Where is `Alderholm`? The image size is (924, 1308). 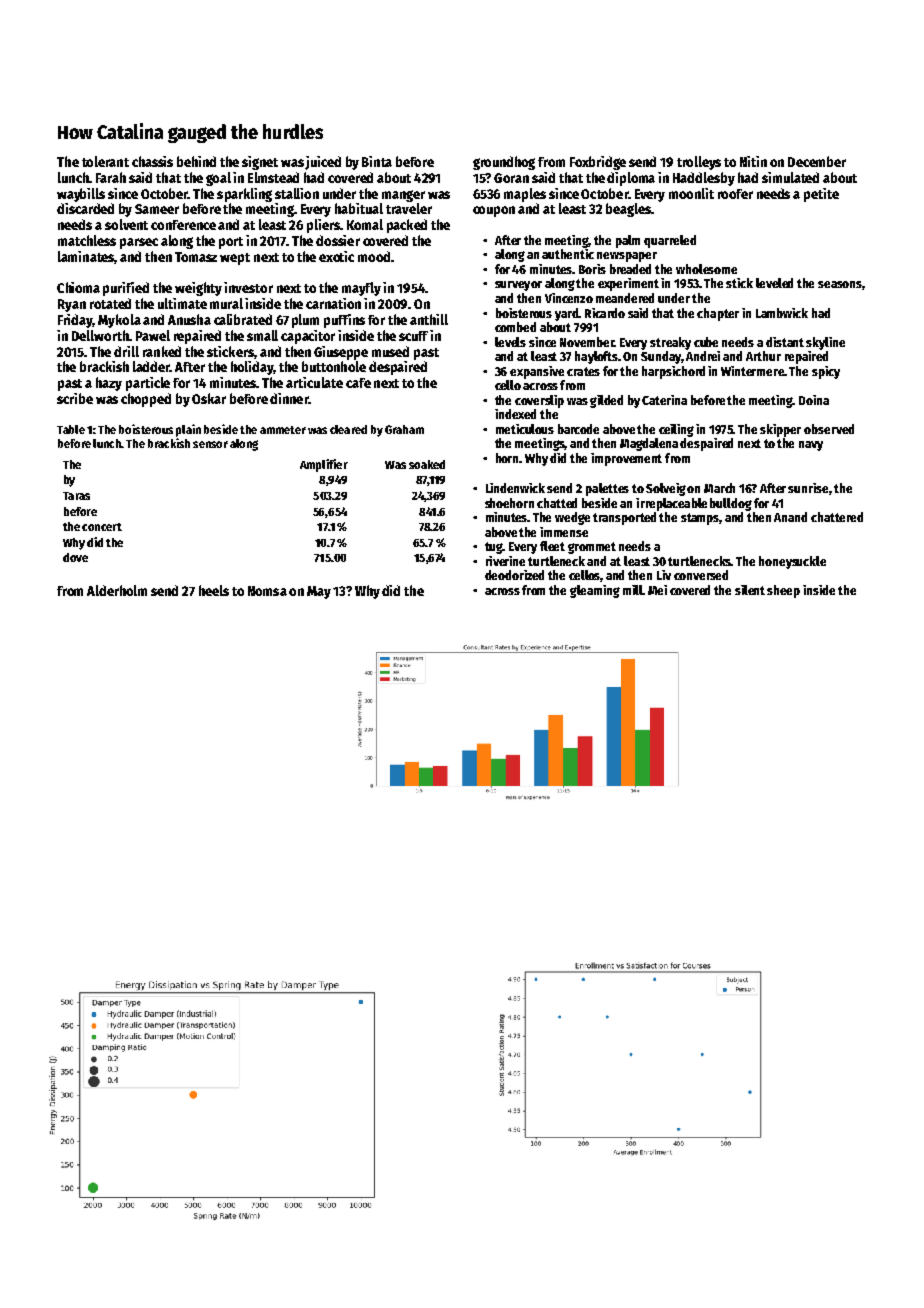
Alderholm is located at coordinates (117, 590).
